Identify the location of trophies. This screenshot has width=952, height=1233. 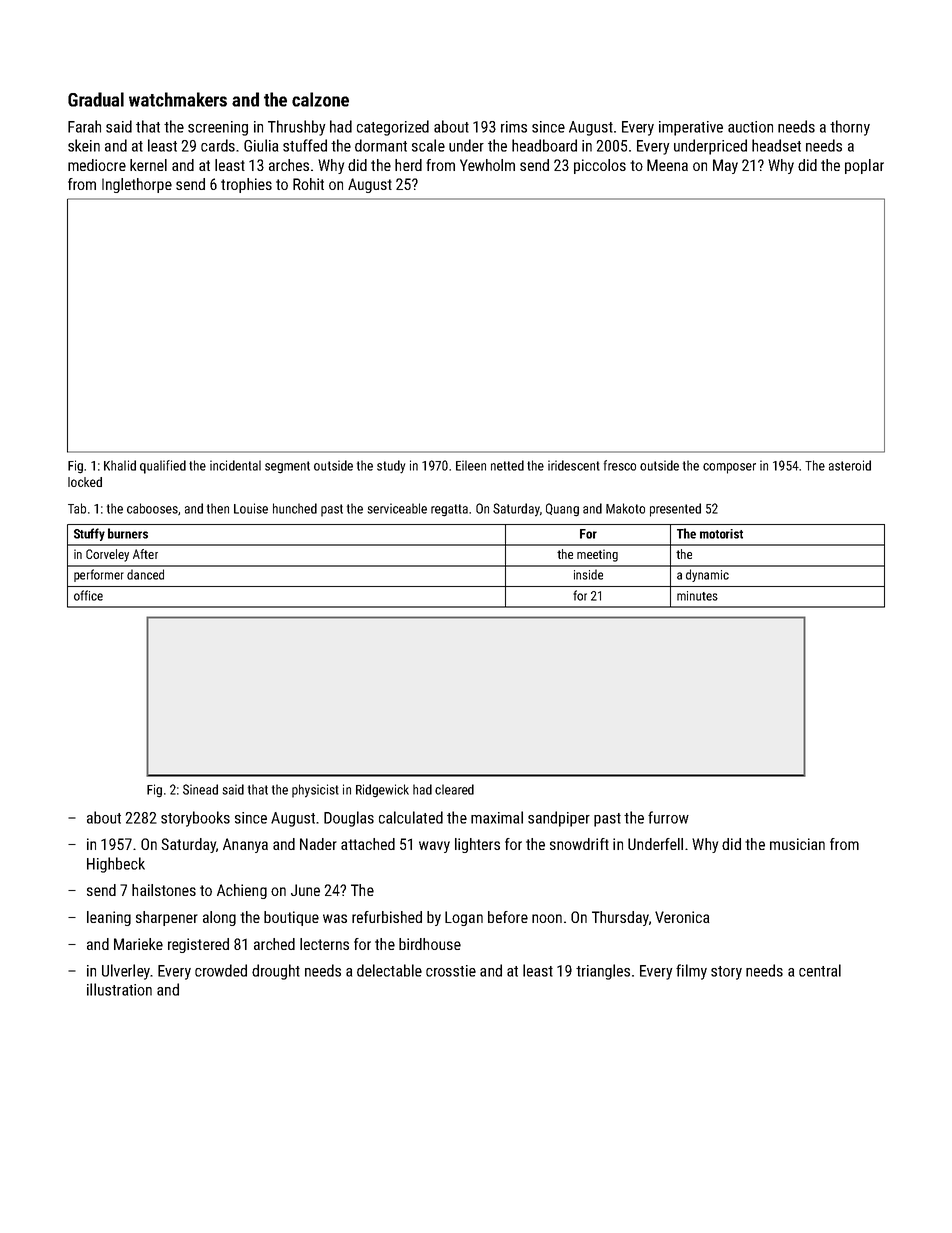
(246, 185).
